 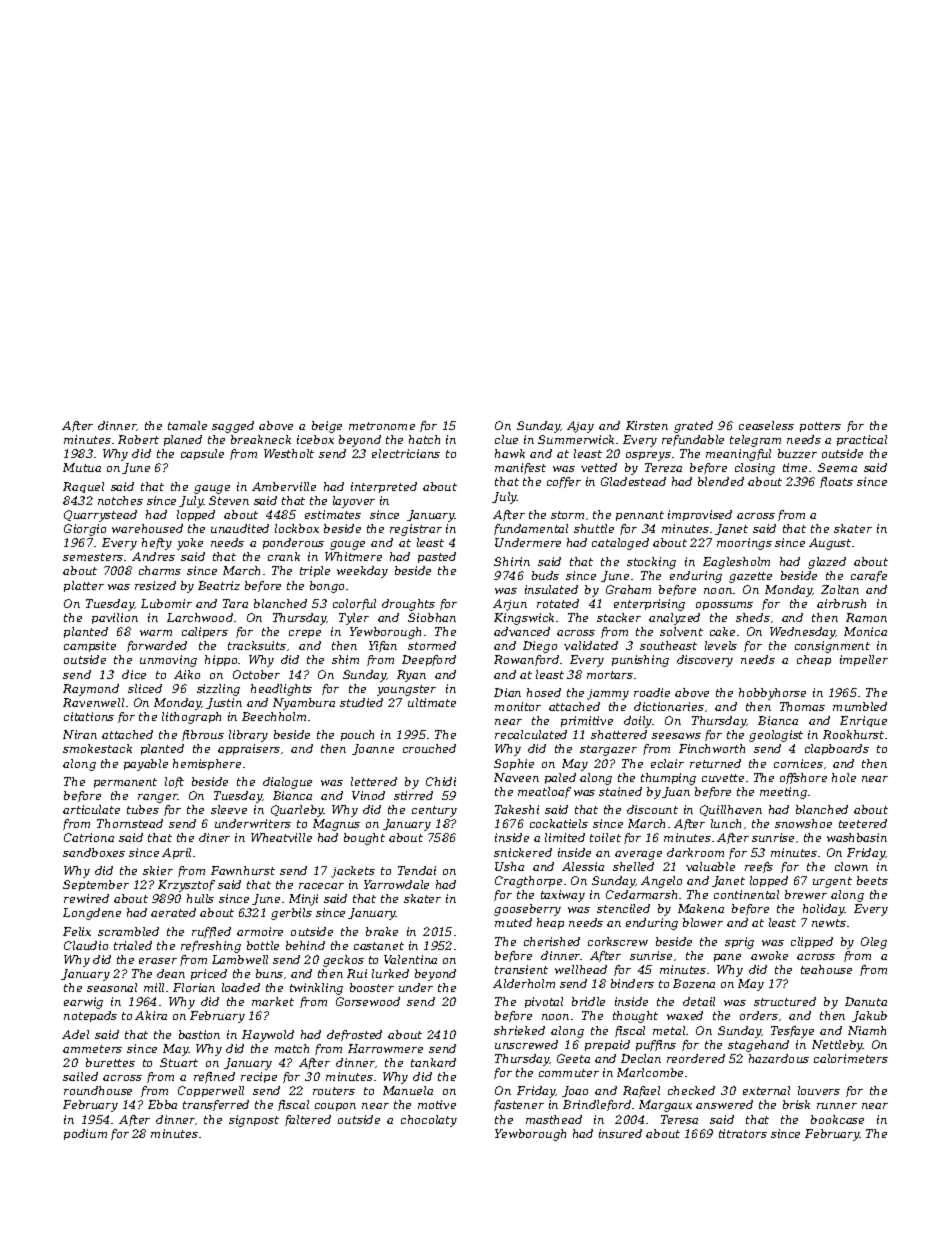 I want to click on gouge, so click(x=347, y=545).
